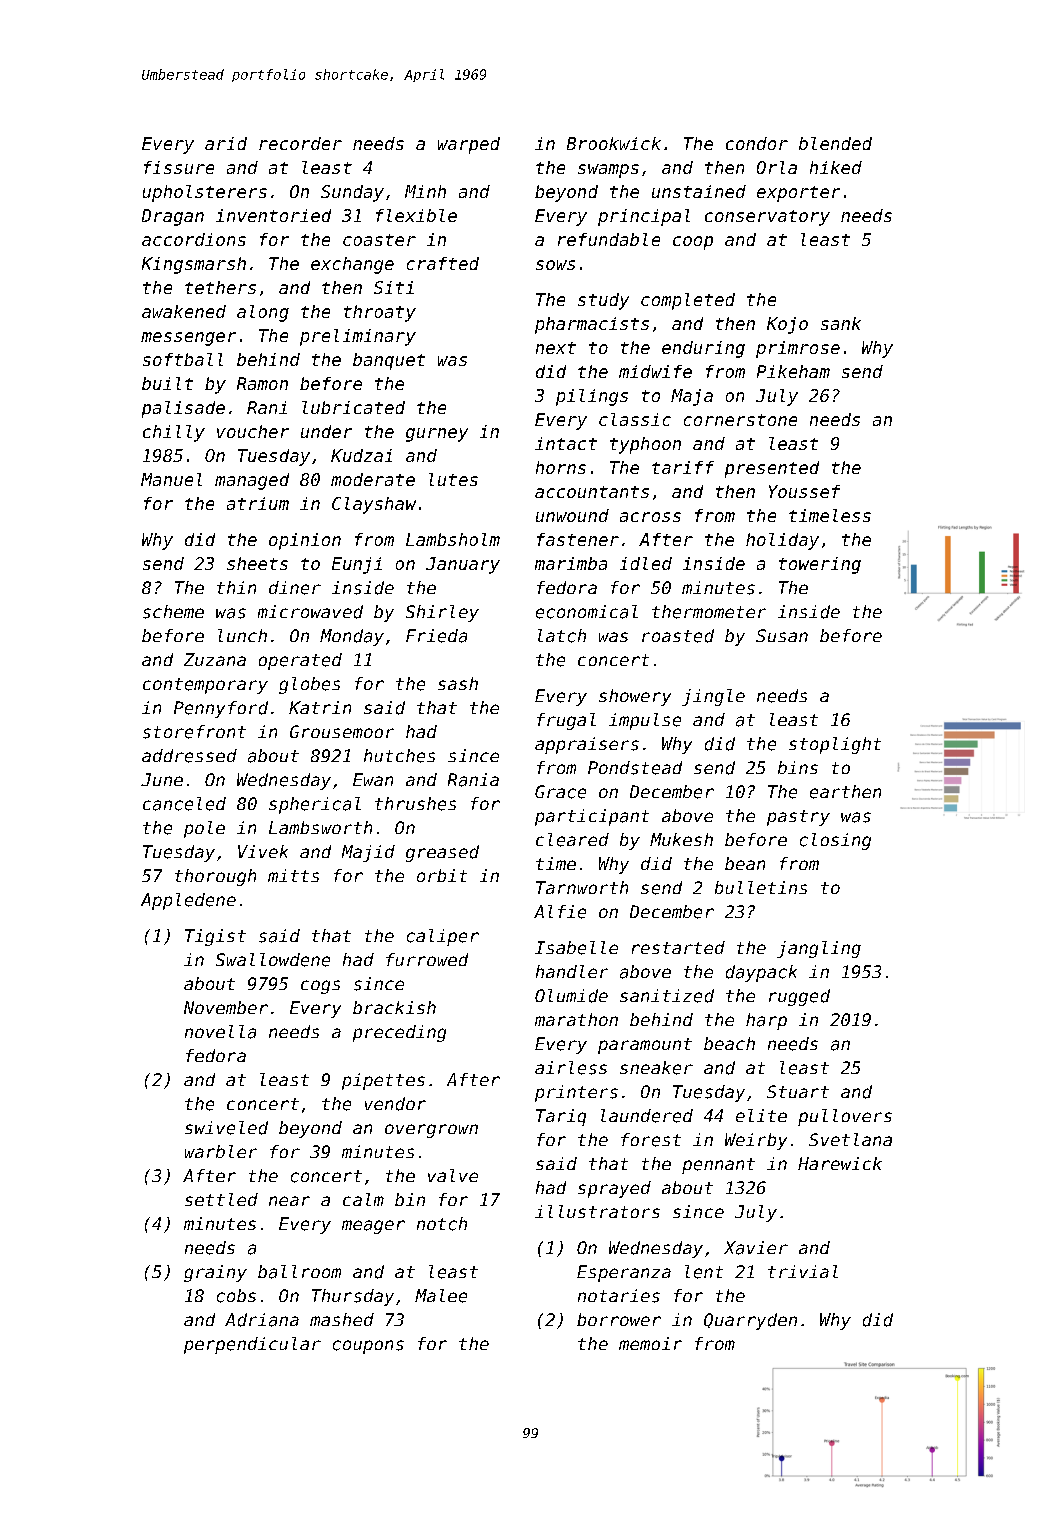 This screenshot has width=1045, height=1514. I want to click on holiday, so click(782, 541).
